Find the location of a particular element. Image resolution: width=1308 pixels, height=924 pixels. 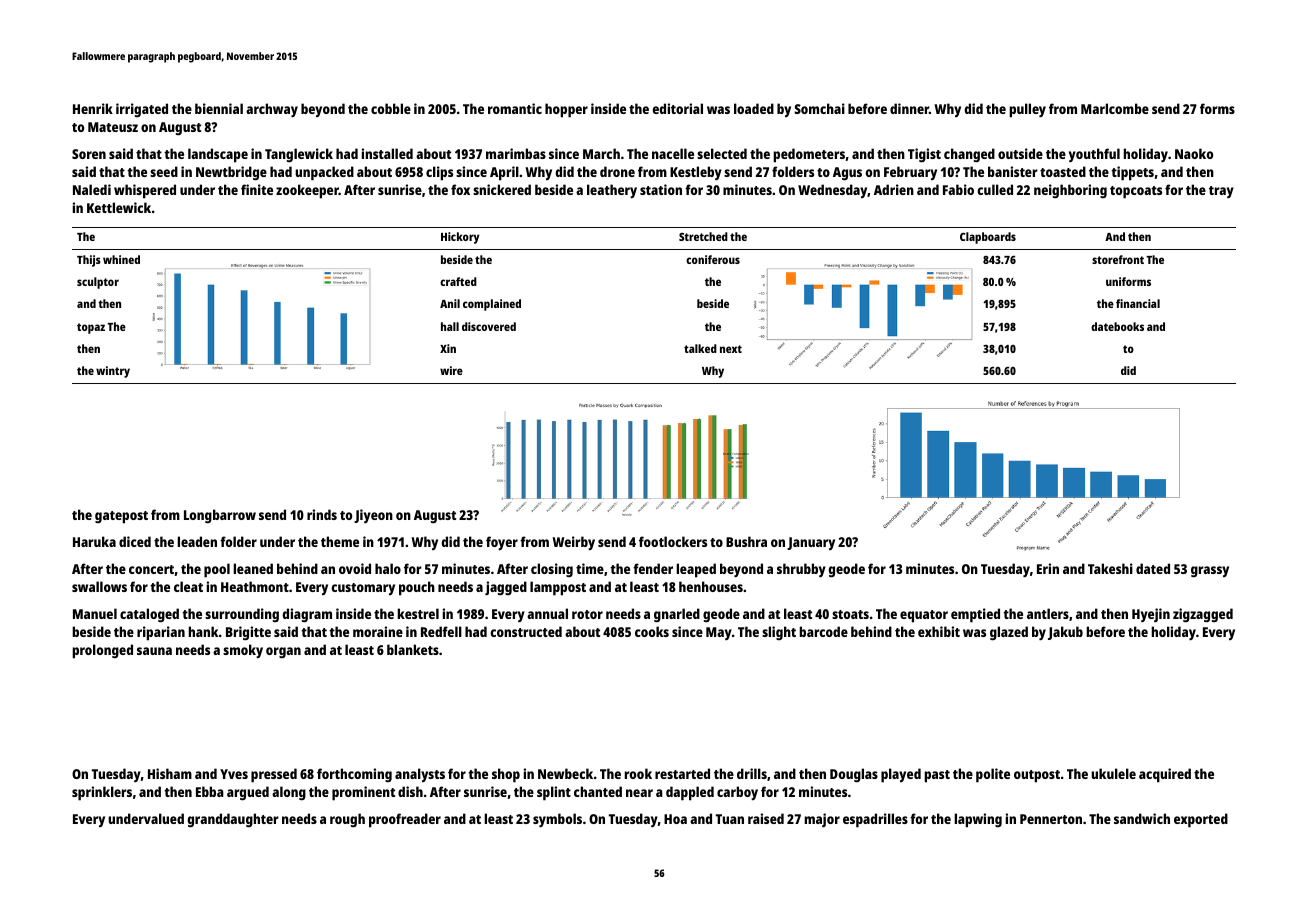

unpacked is located at coordinates (324, 173).
